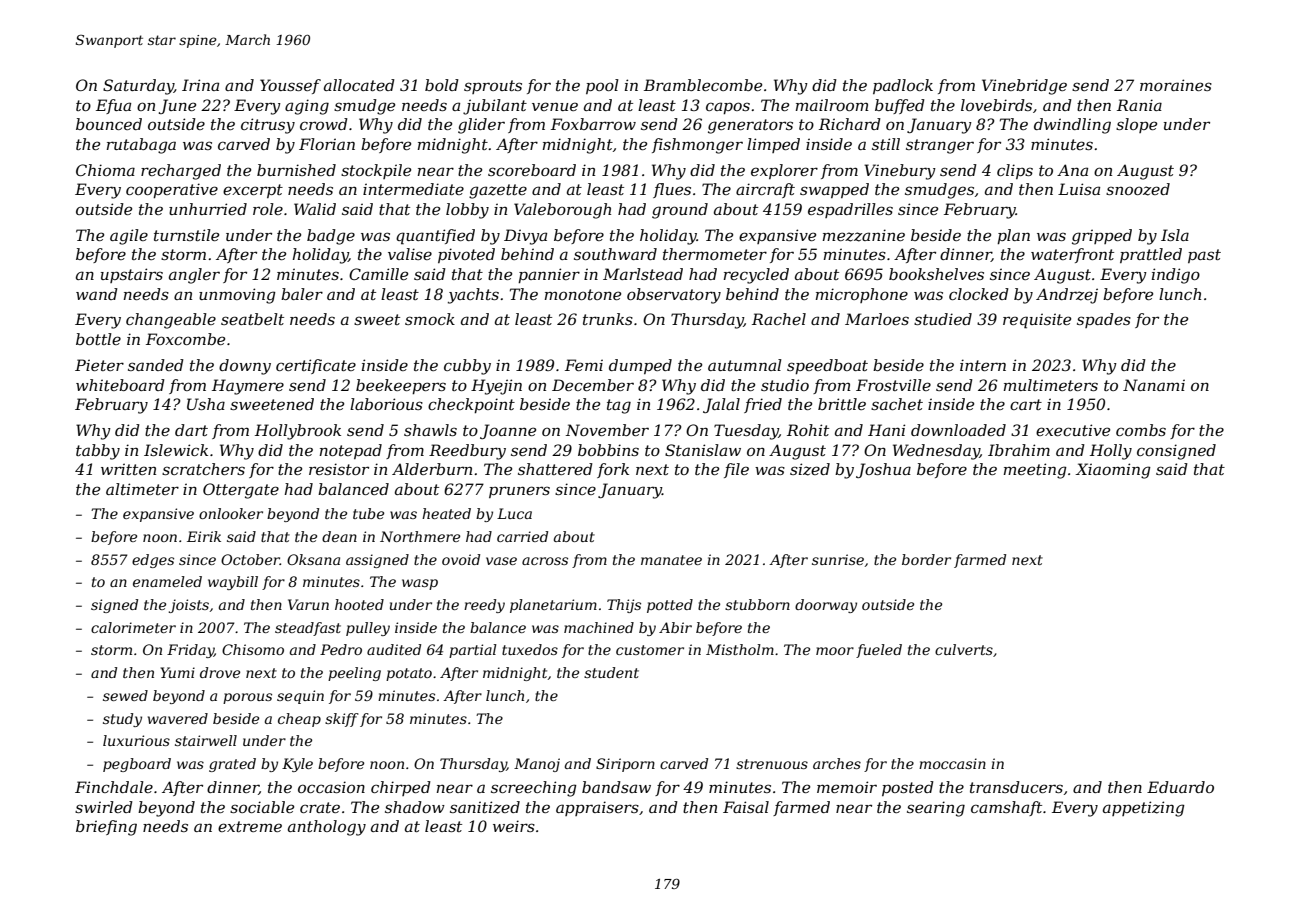  I want to click on Rohit, so click(808, 430).
